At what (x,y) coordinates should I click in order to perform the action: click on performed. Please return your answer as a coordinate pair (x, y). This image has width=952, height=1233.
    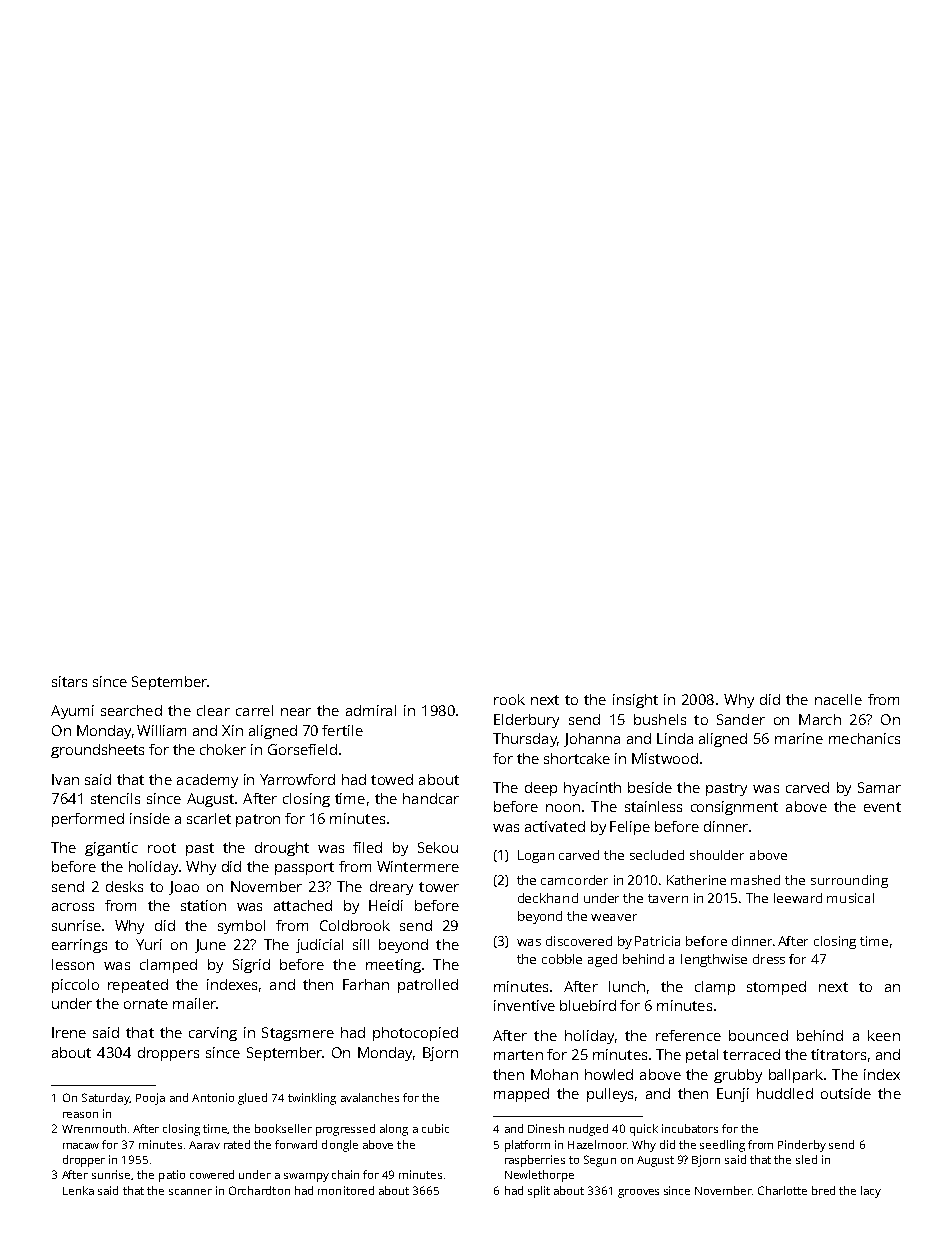
    Looking at the image, I should click on (88, 820).
